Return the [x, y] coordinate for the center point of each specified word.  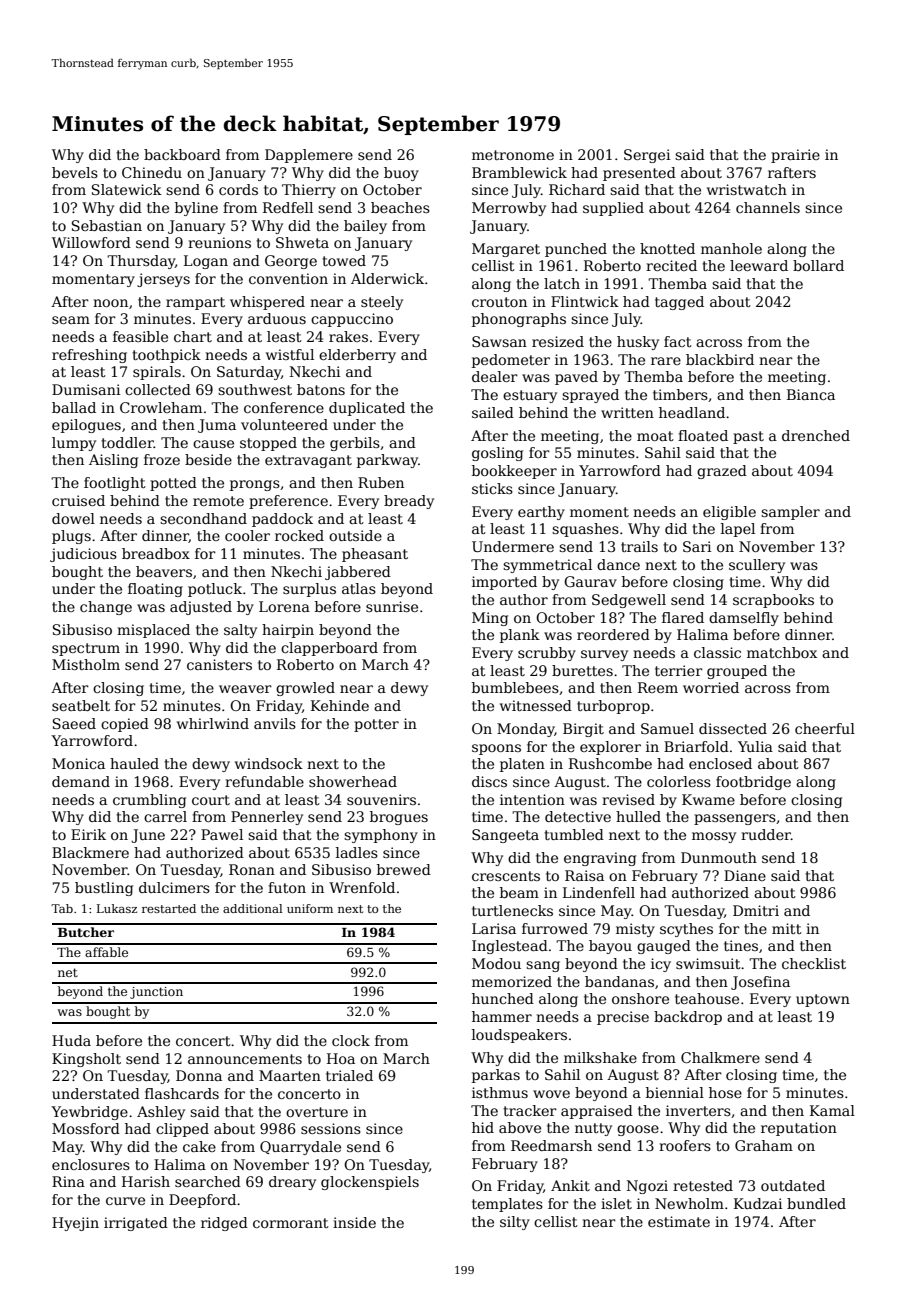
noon [110, 303]
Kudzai [758, 1203]
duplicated [367, 409]
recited [671, 265]
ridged [224, 1224]
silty [515, 1223]
